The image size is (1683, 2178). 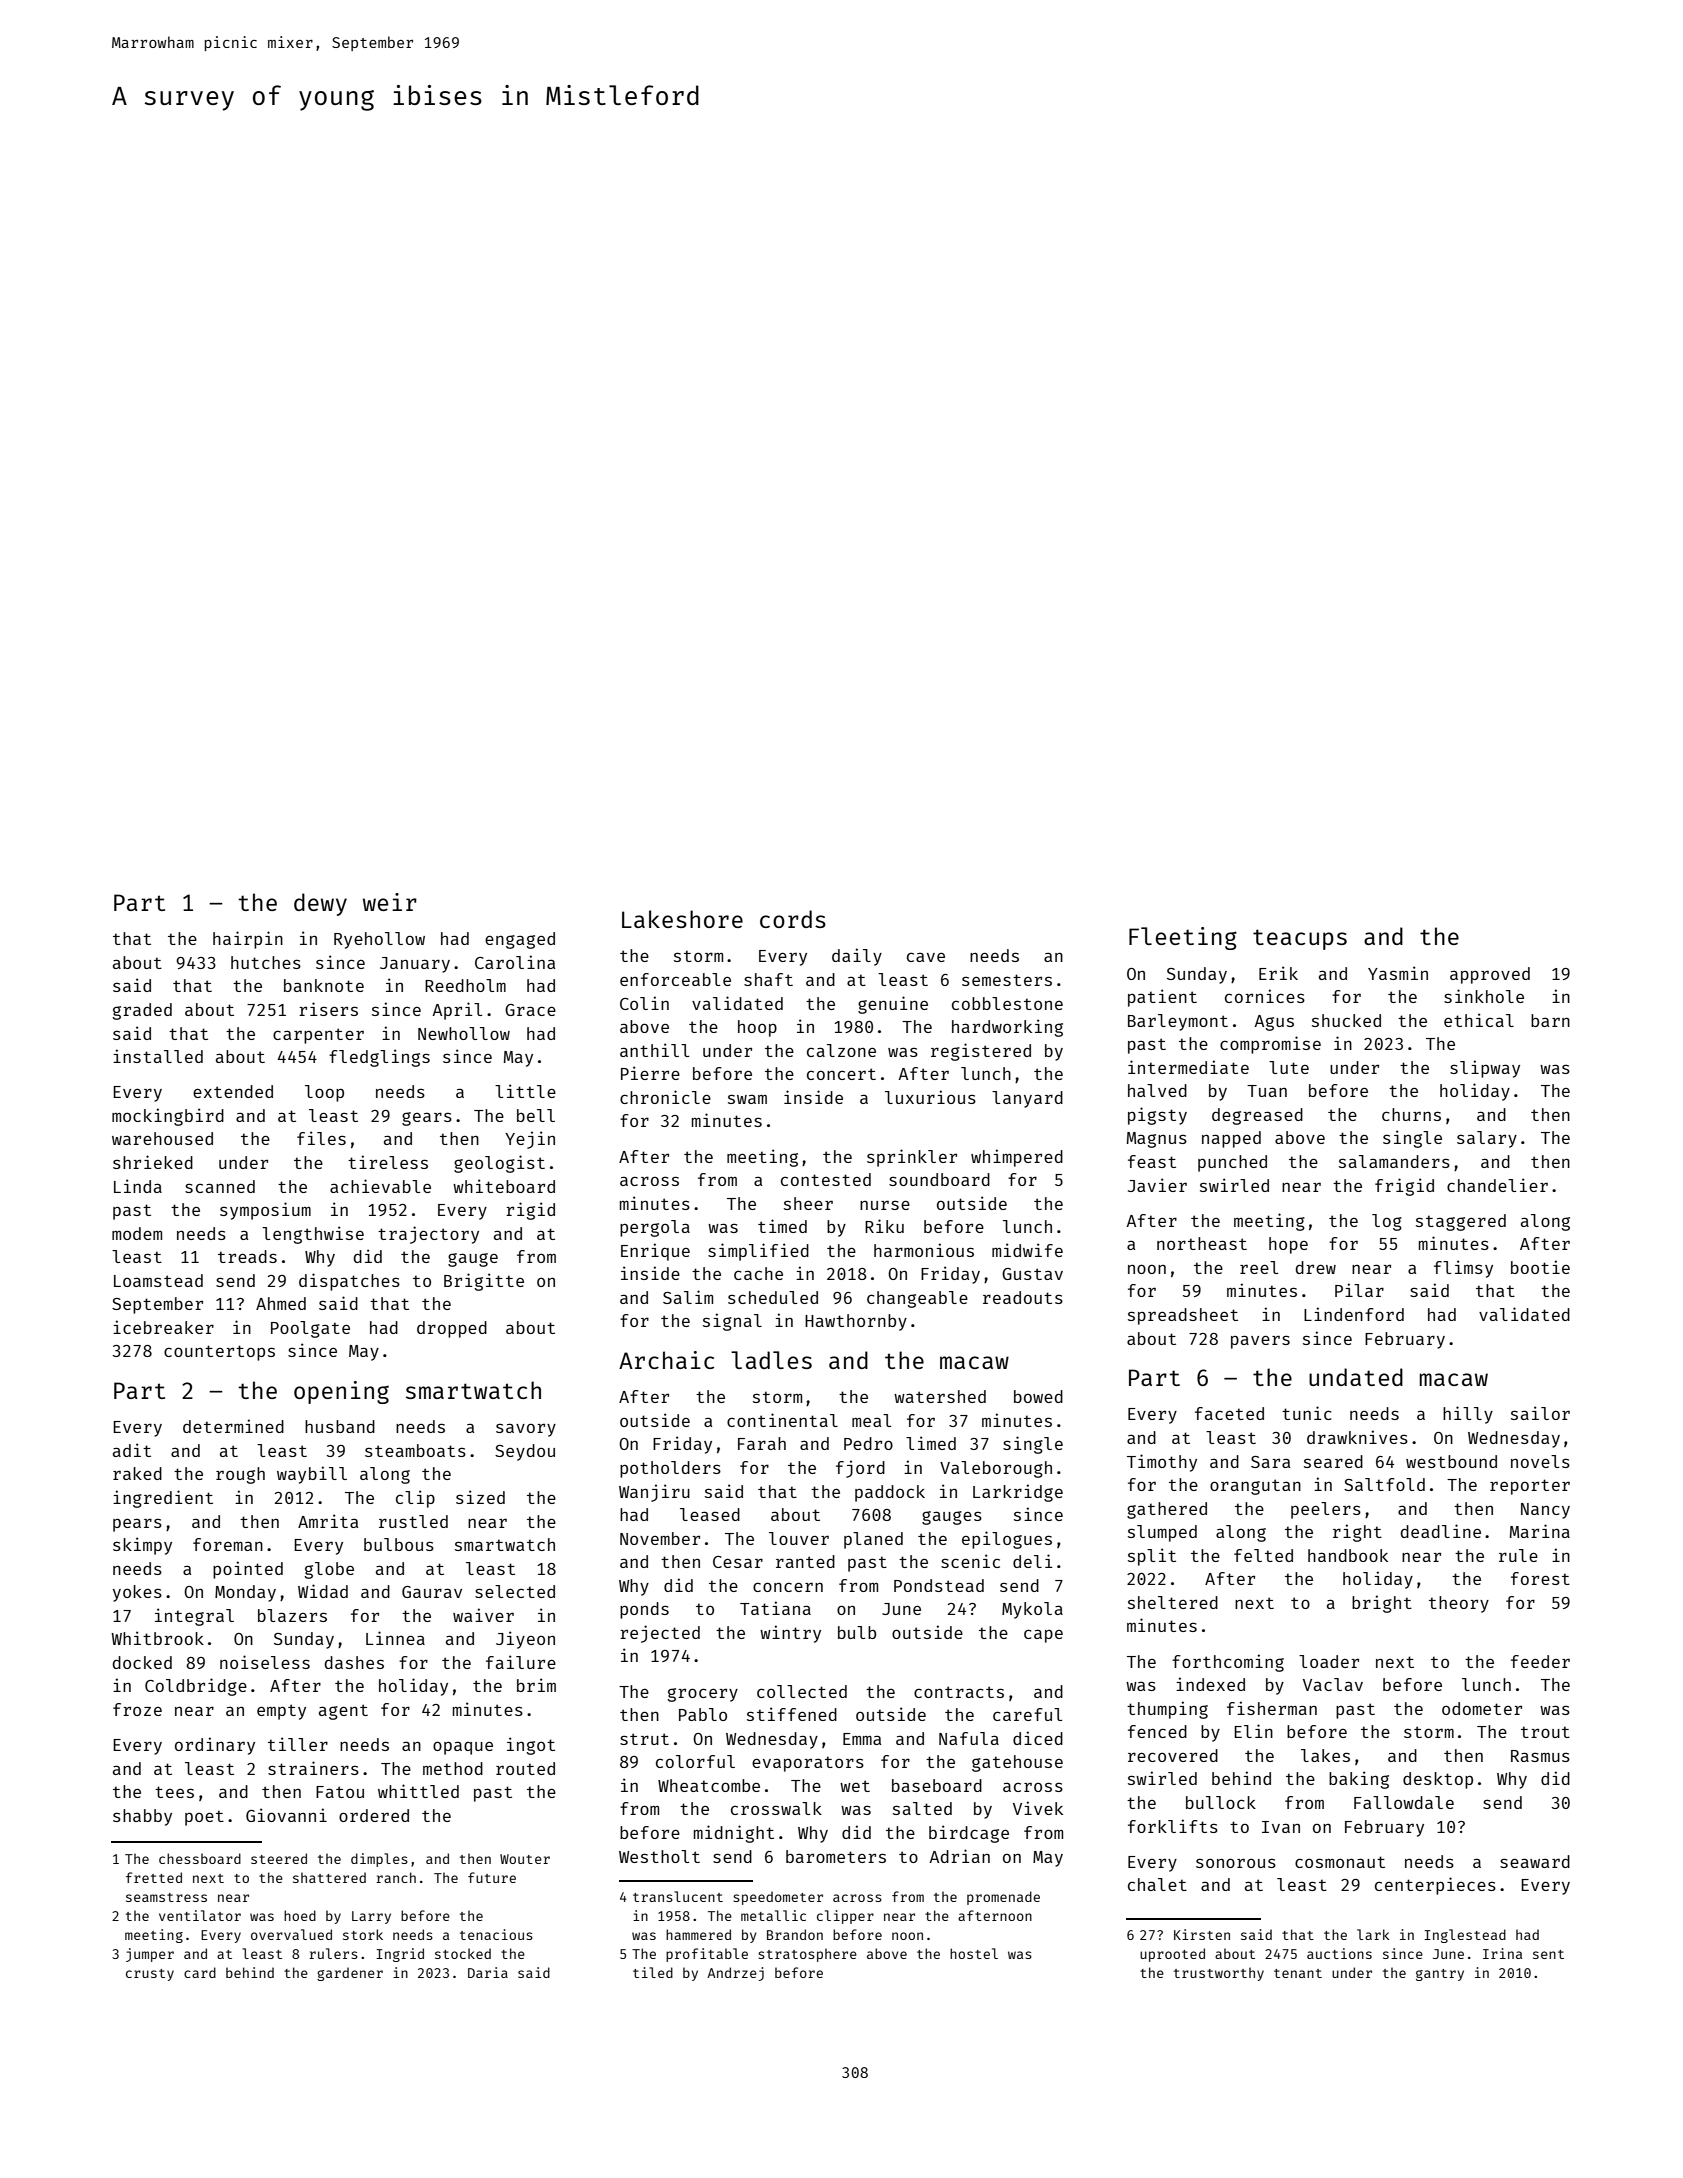 I want to click on strainers, so click(x=313, y=1768).
